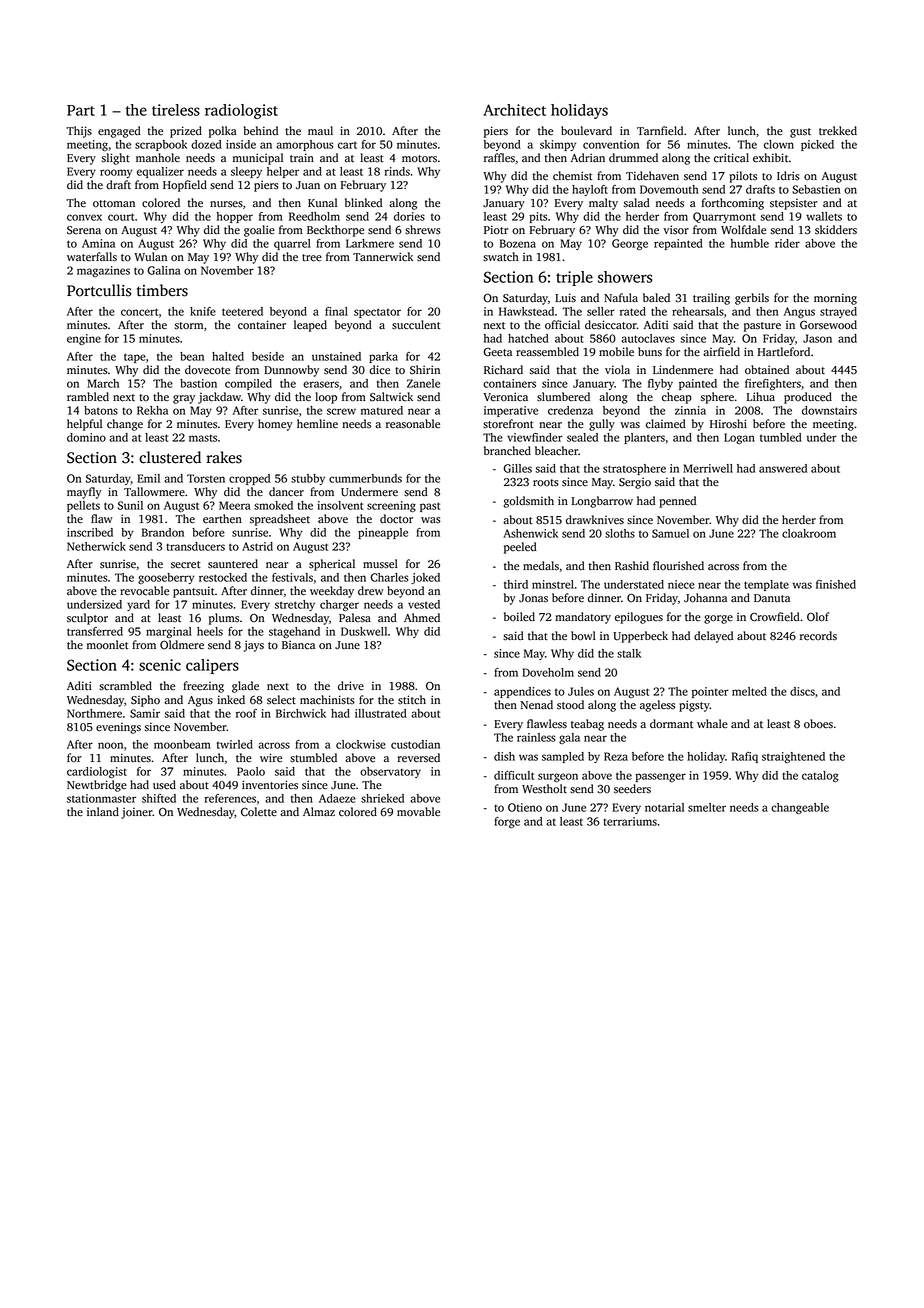 This screenshot has height=1308, width=924. What do you see at coordinates (161, 145) in the screenshot?
I see `scrapbook` at bounding box center [161, 145].
